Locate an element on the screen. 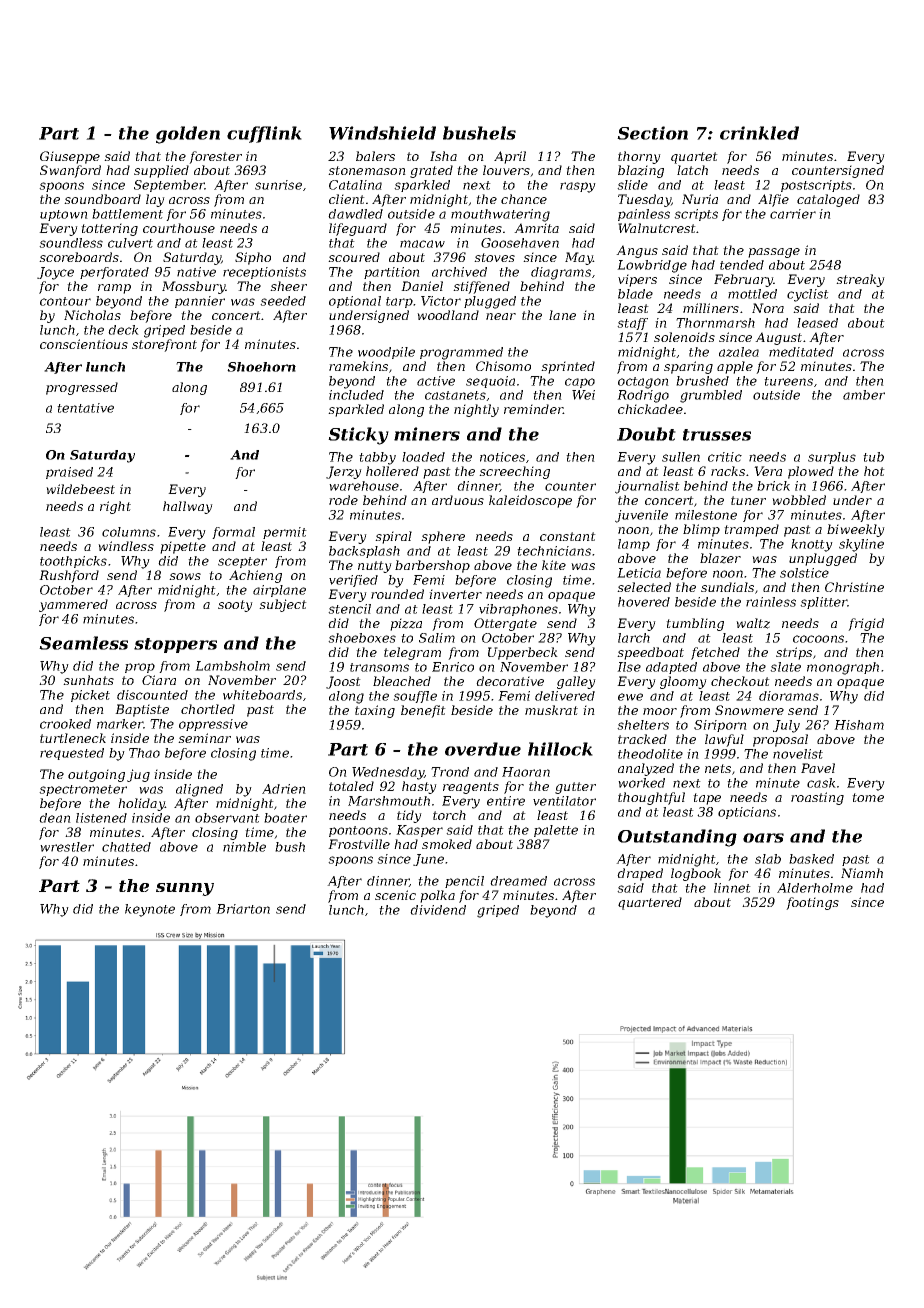 The width and height of the screenshot is (924, 1308). amber is located at coordinates (864, 395).
